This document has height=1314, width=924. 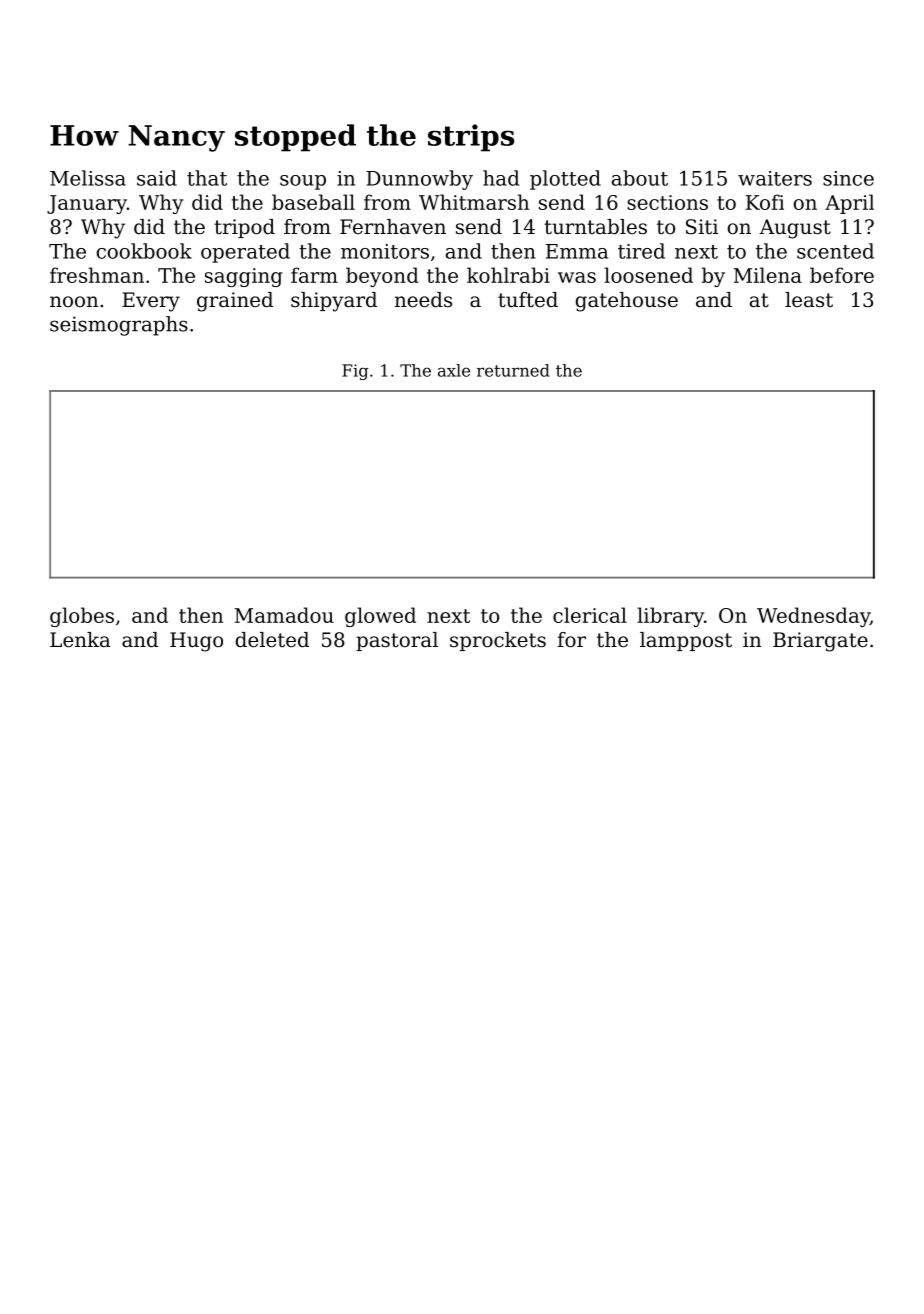 I want to click on January, so click(x=87, y=204).
